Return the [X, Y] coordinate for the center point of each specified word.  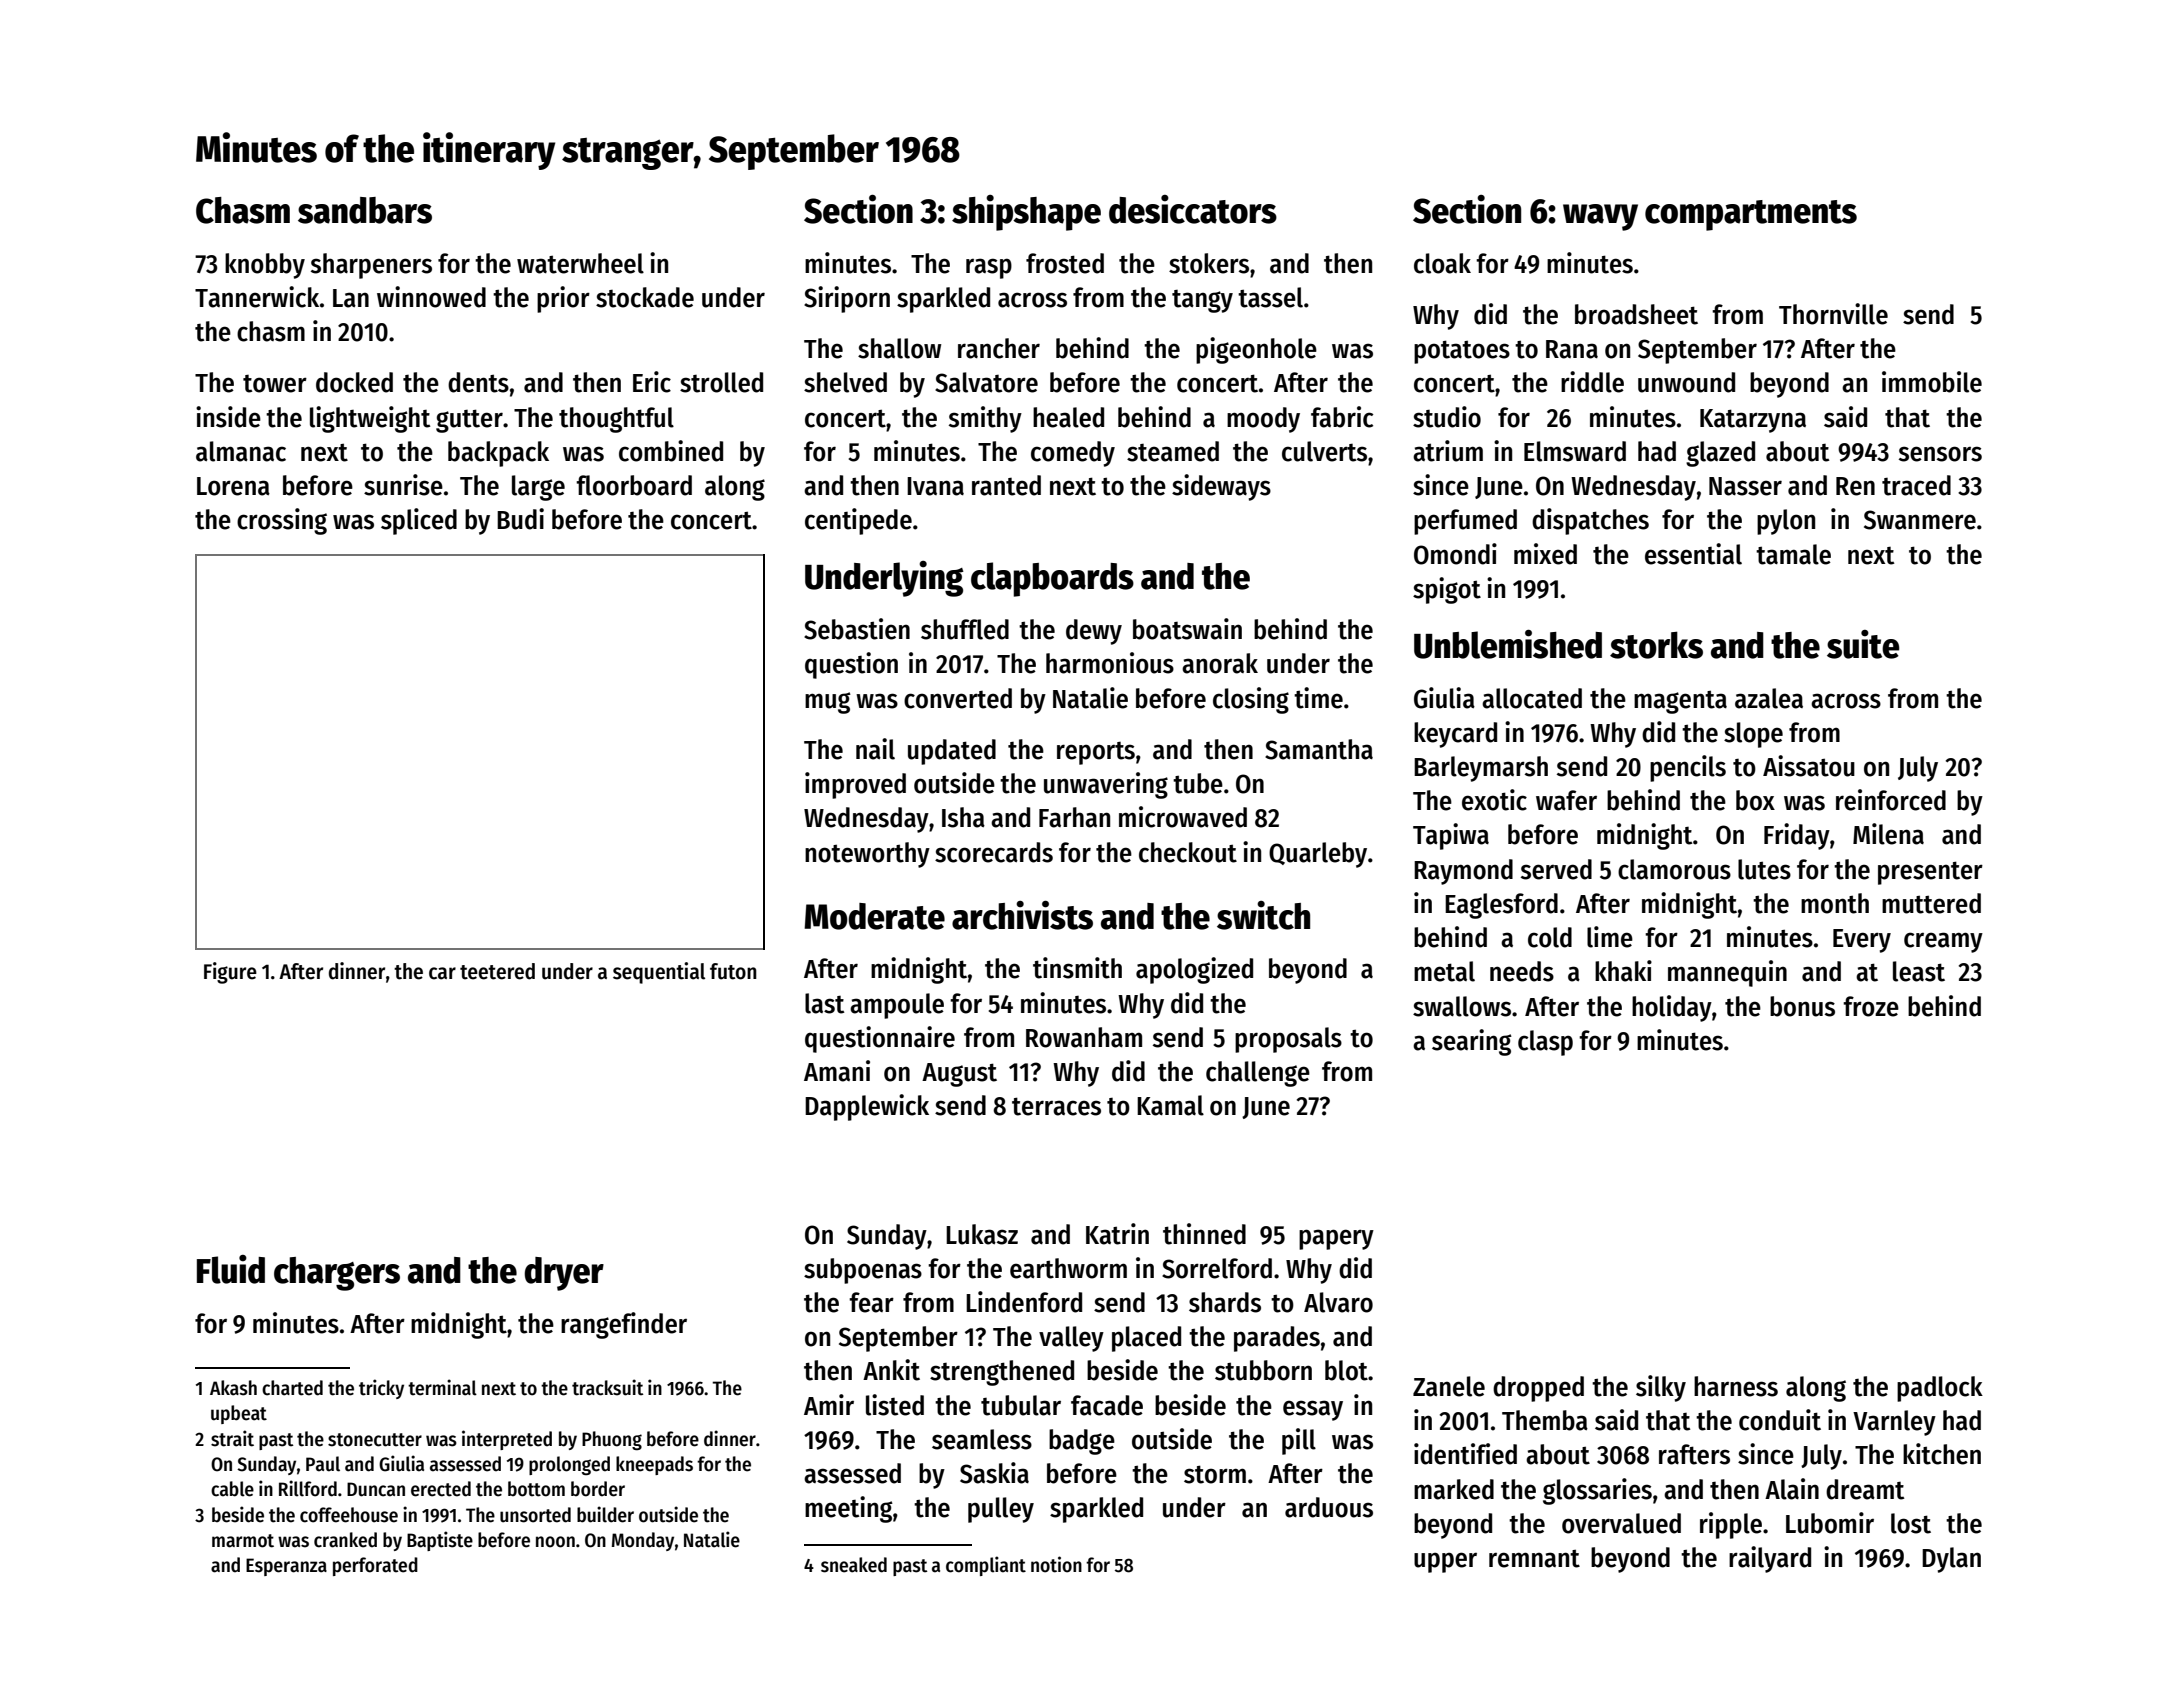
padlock [1940, 1389]
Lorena [233, 486]
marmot [243, 1541]
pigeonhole [1256, 350]
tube [1198, 783]
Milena [1888, 834]
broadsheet [1636, 314]
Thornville [1833, 314]
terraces [1056, 1106]
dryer [564, 1274]
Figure [230, 973]
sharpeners [371, 266]
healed [1068, 417]
